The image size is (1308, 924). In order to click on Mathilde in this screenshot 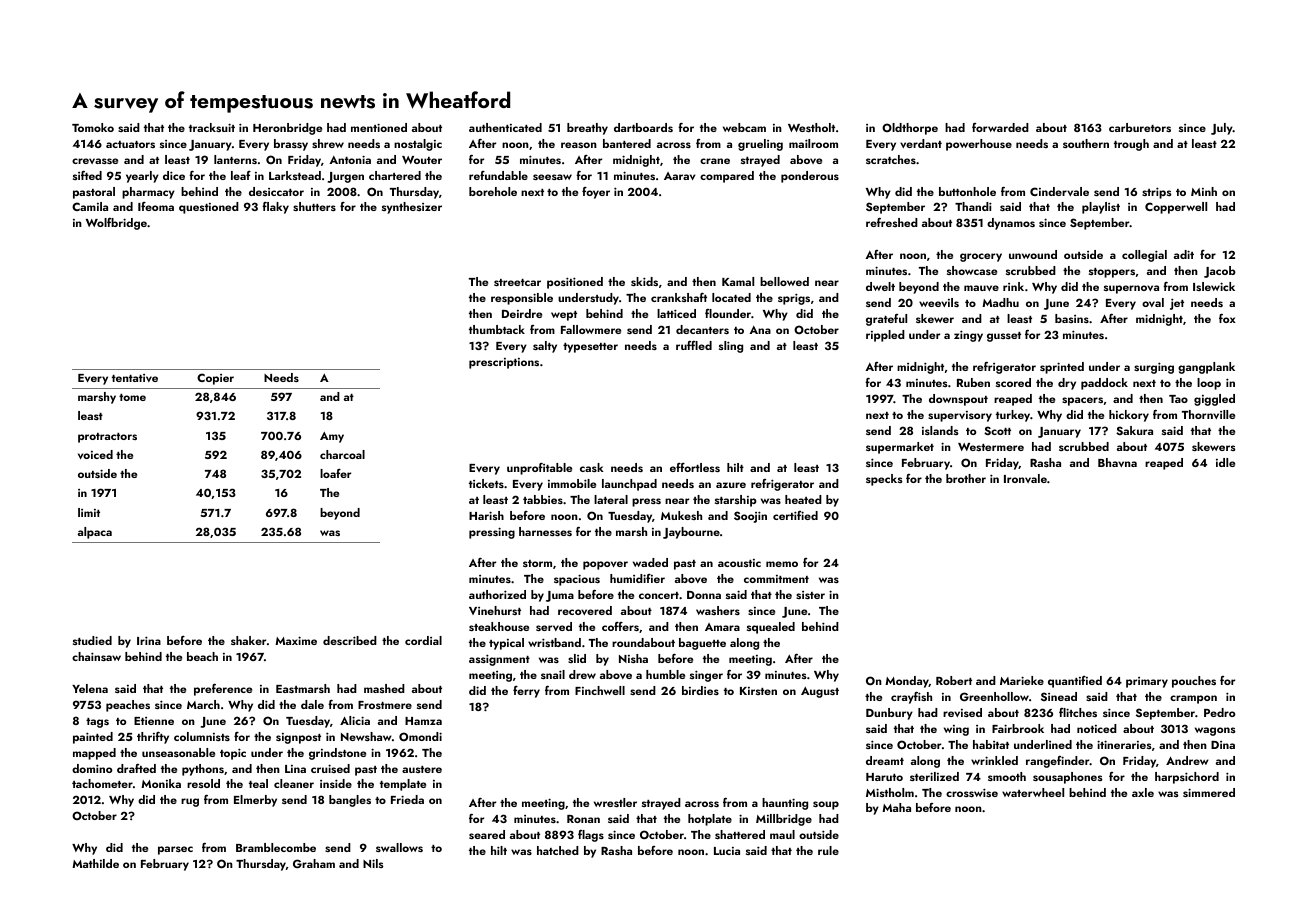, I will do `click(95, 863)`.
